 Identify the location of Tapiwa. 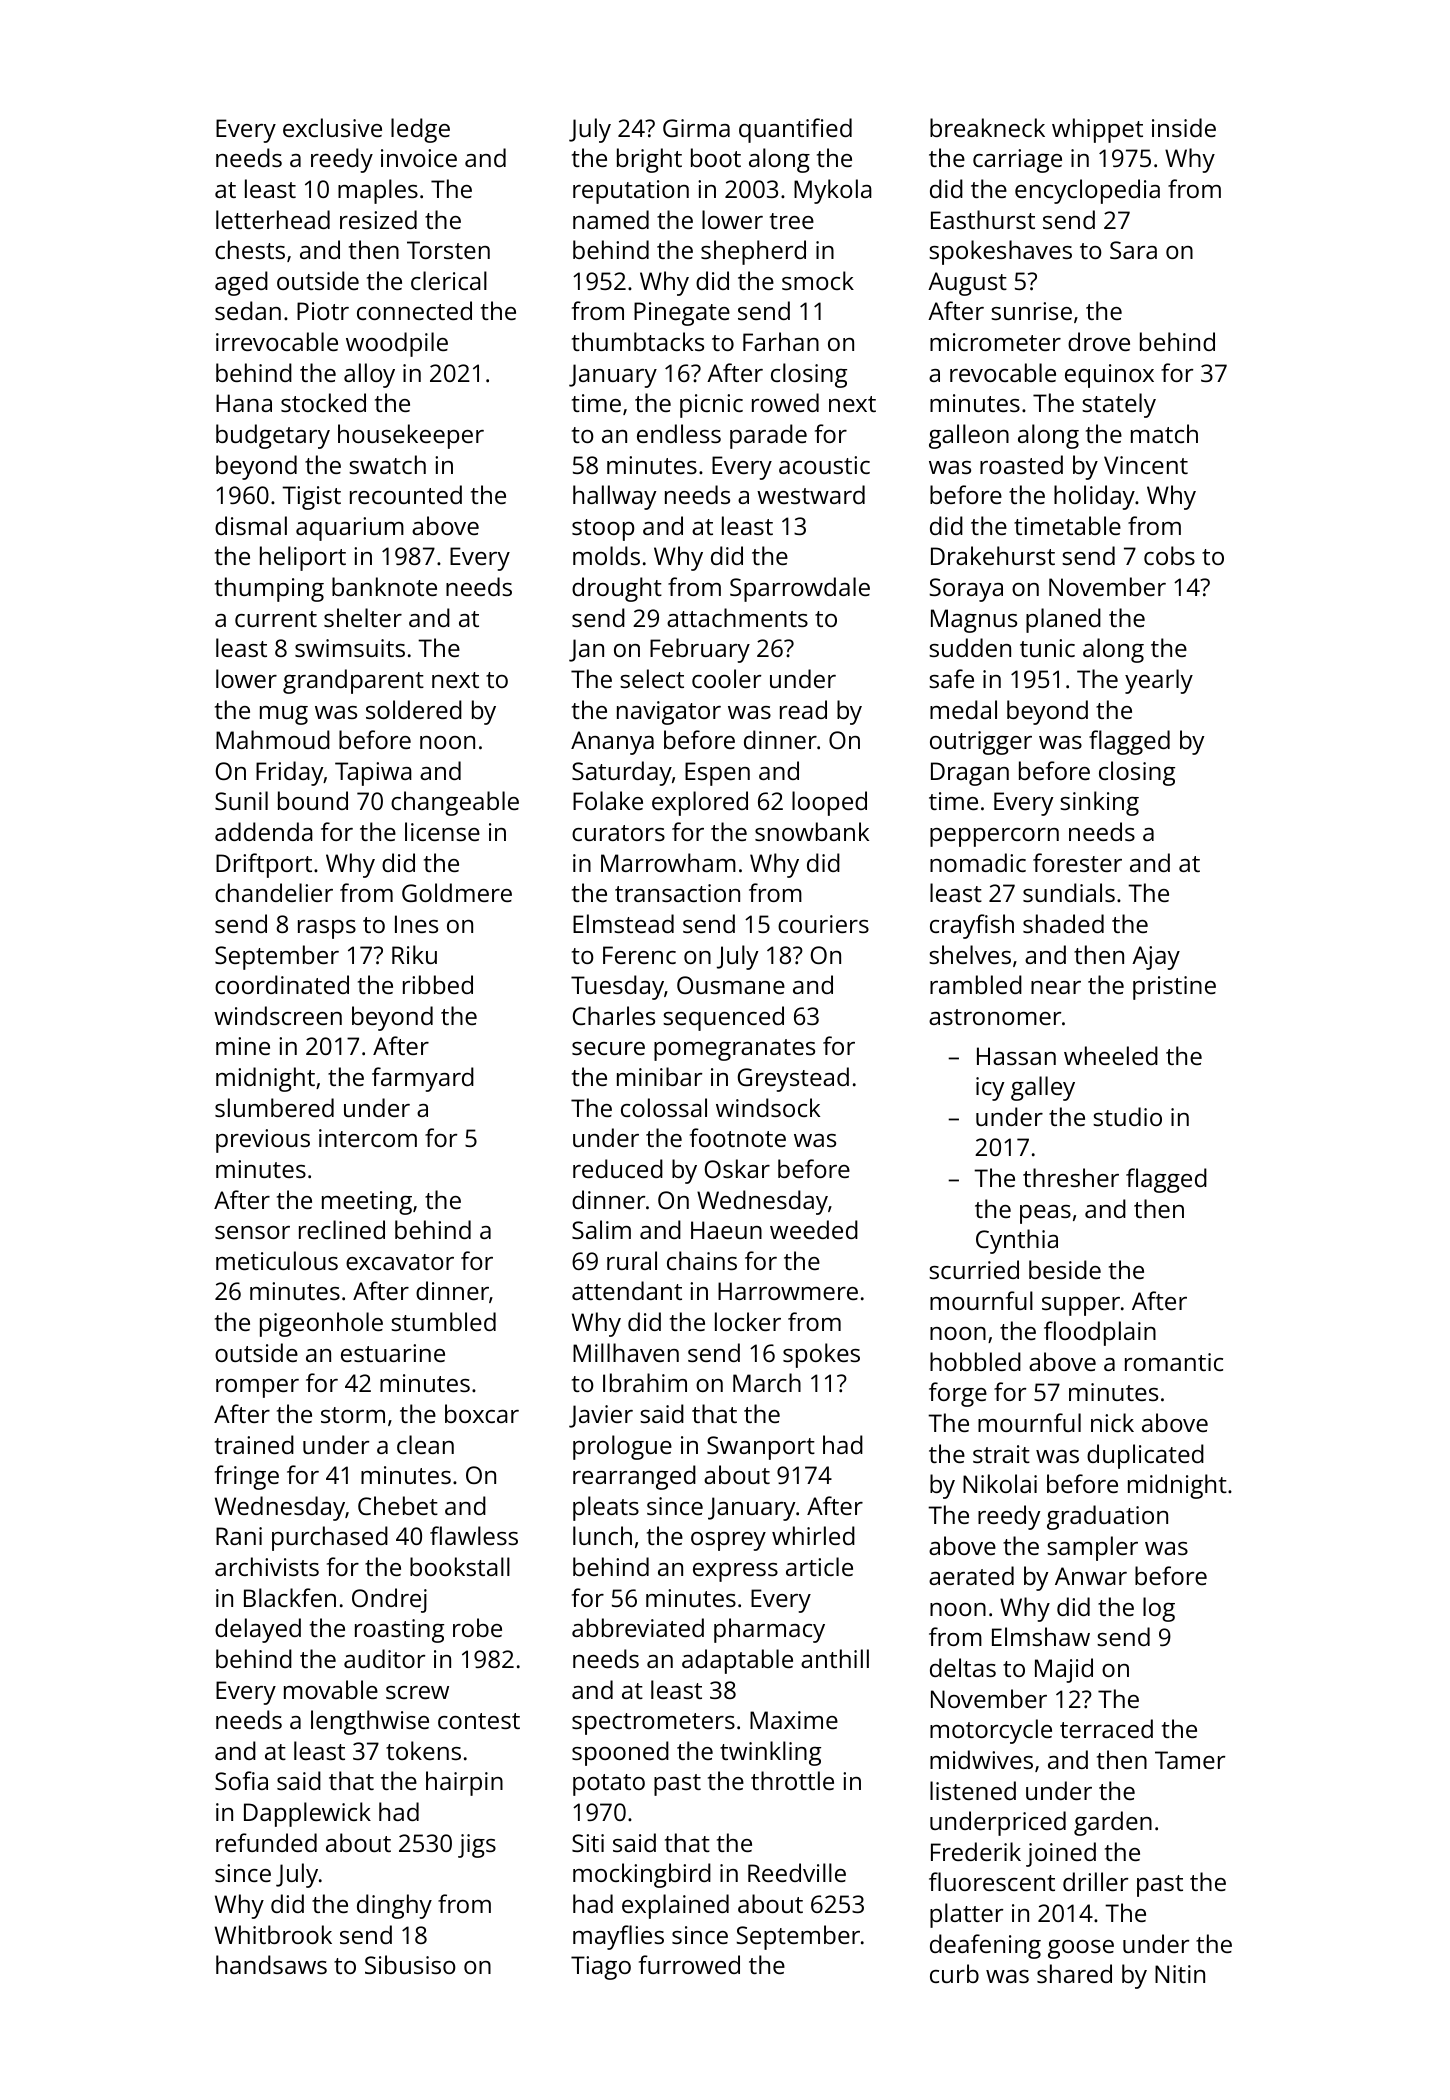
(373, 774).
